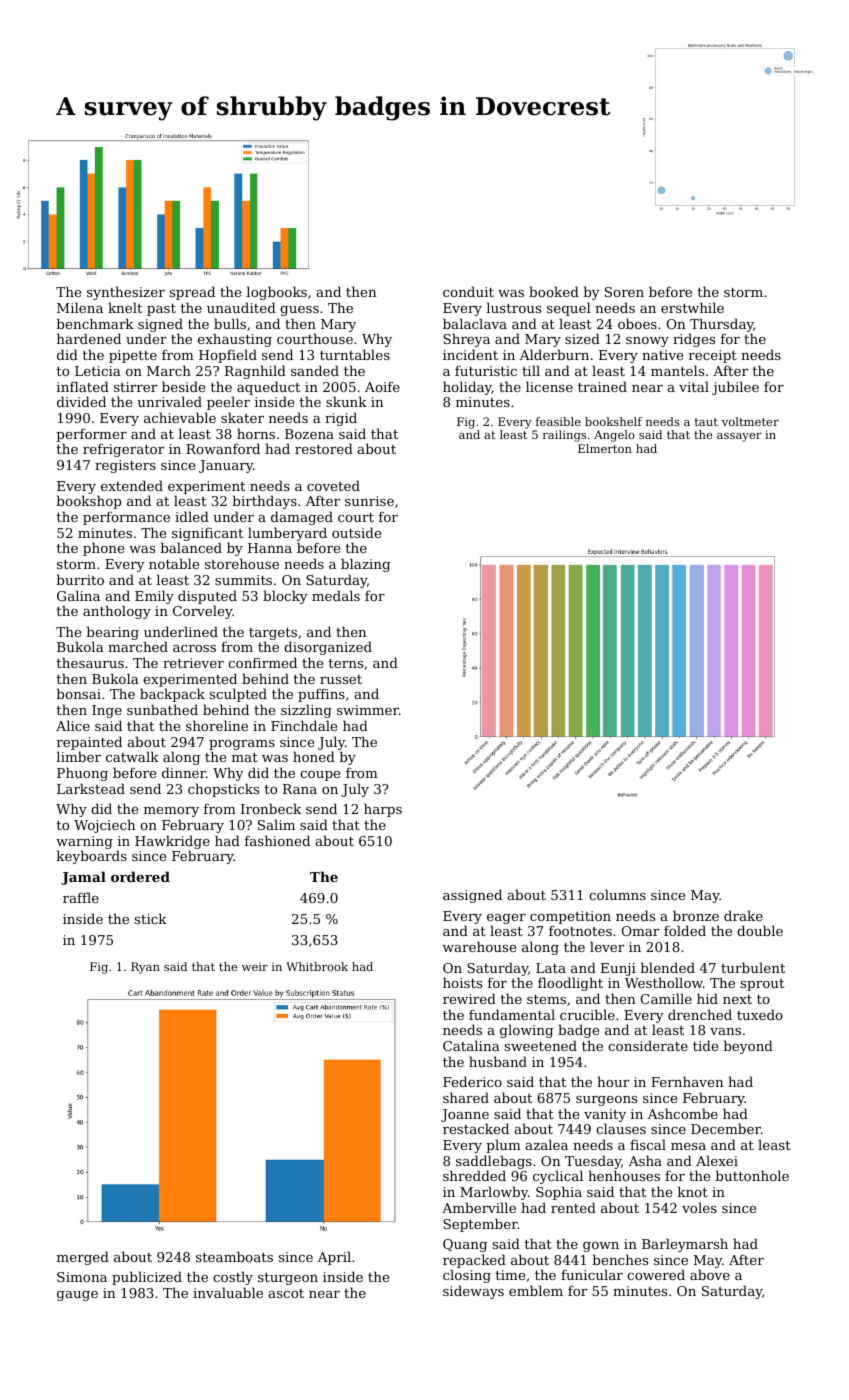  I want to click on jubilee, so click(735, 388).
